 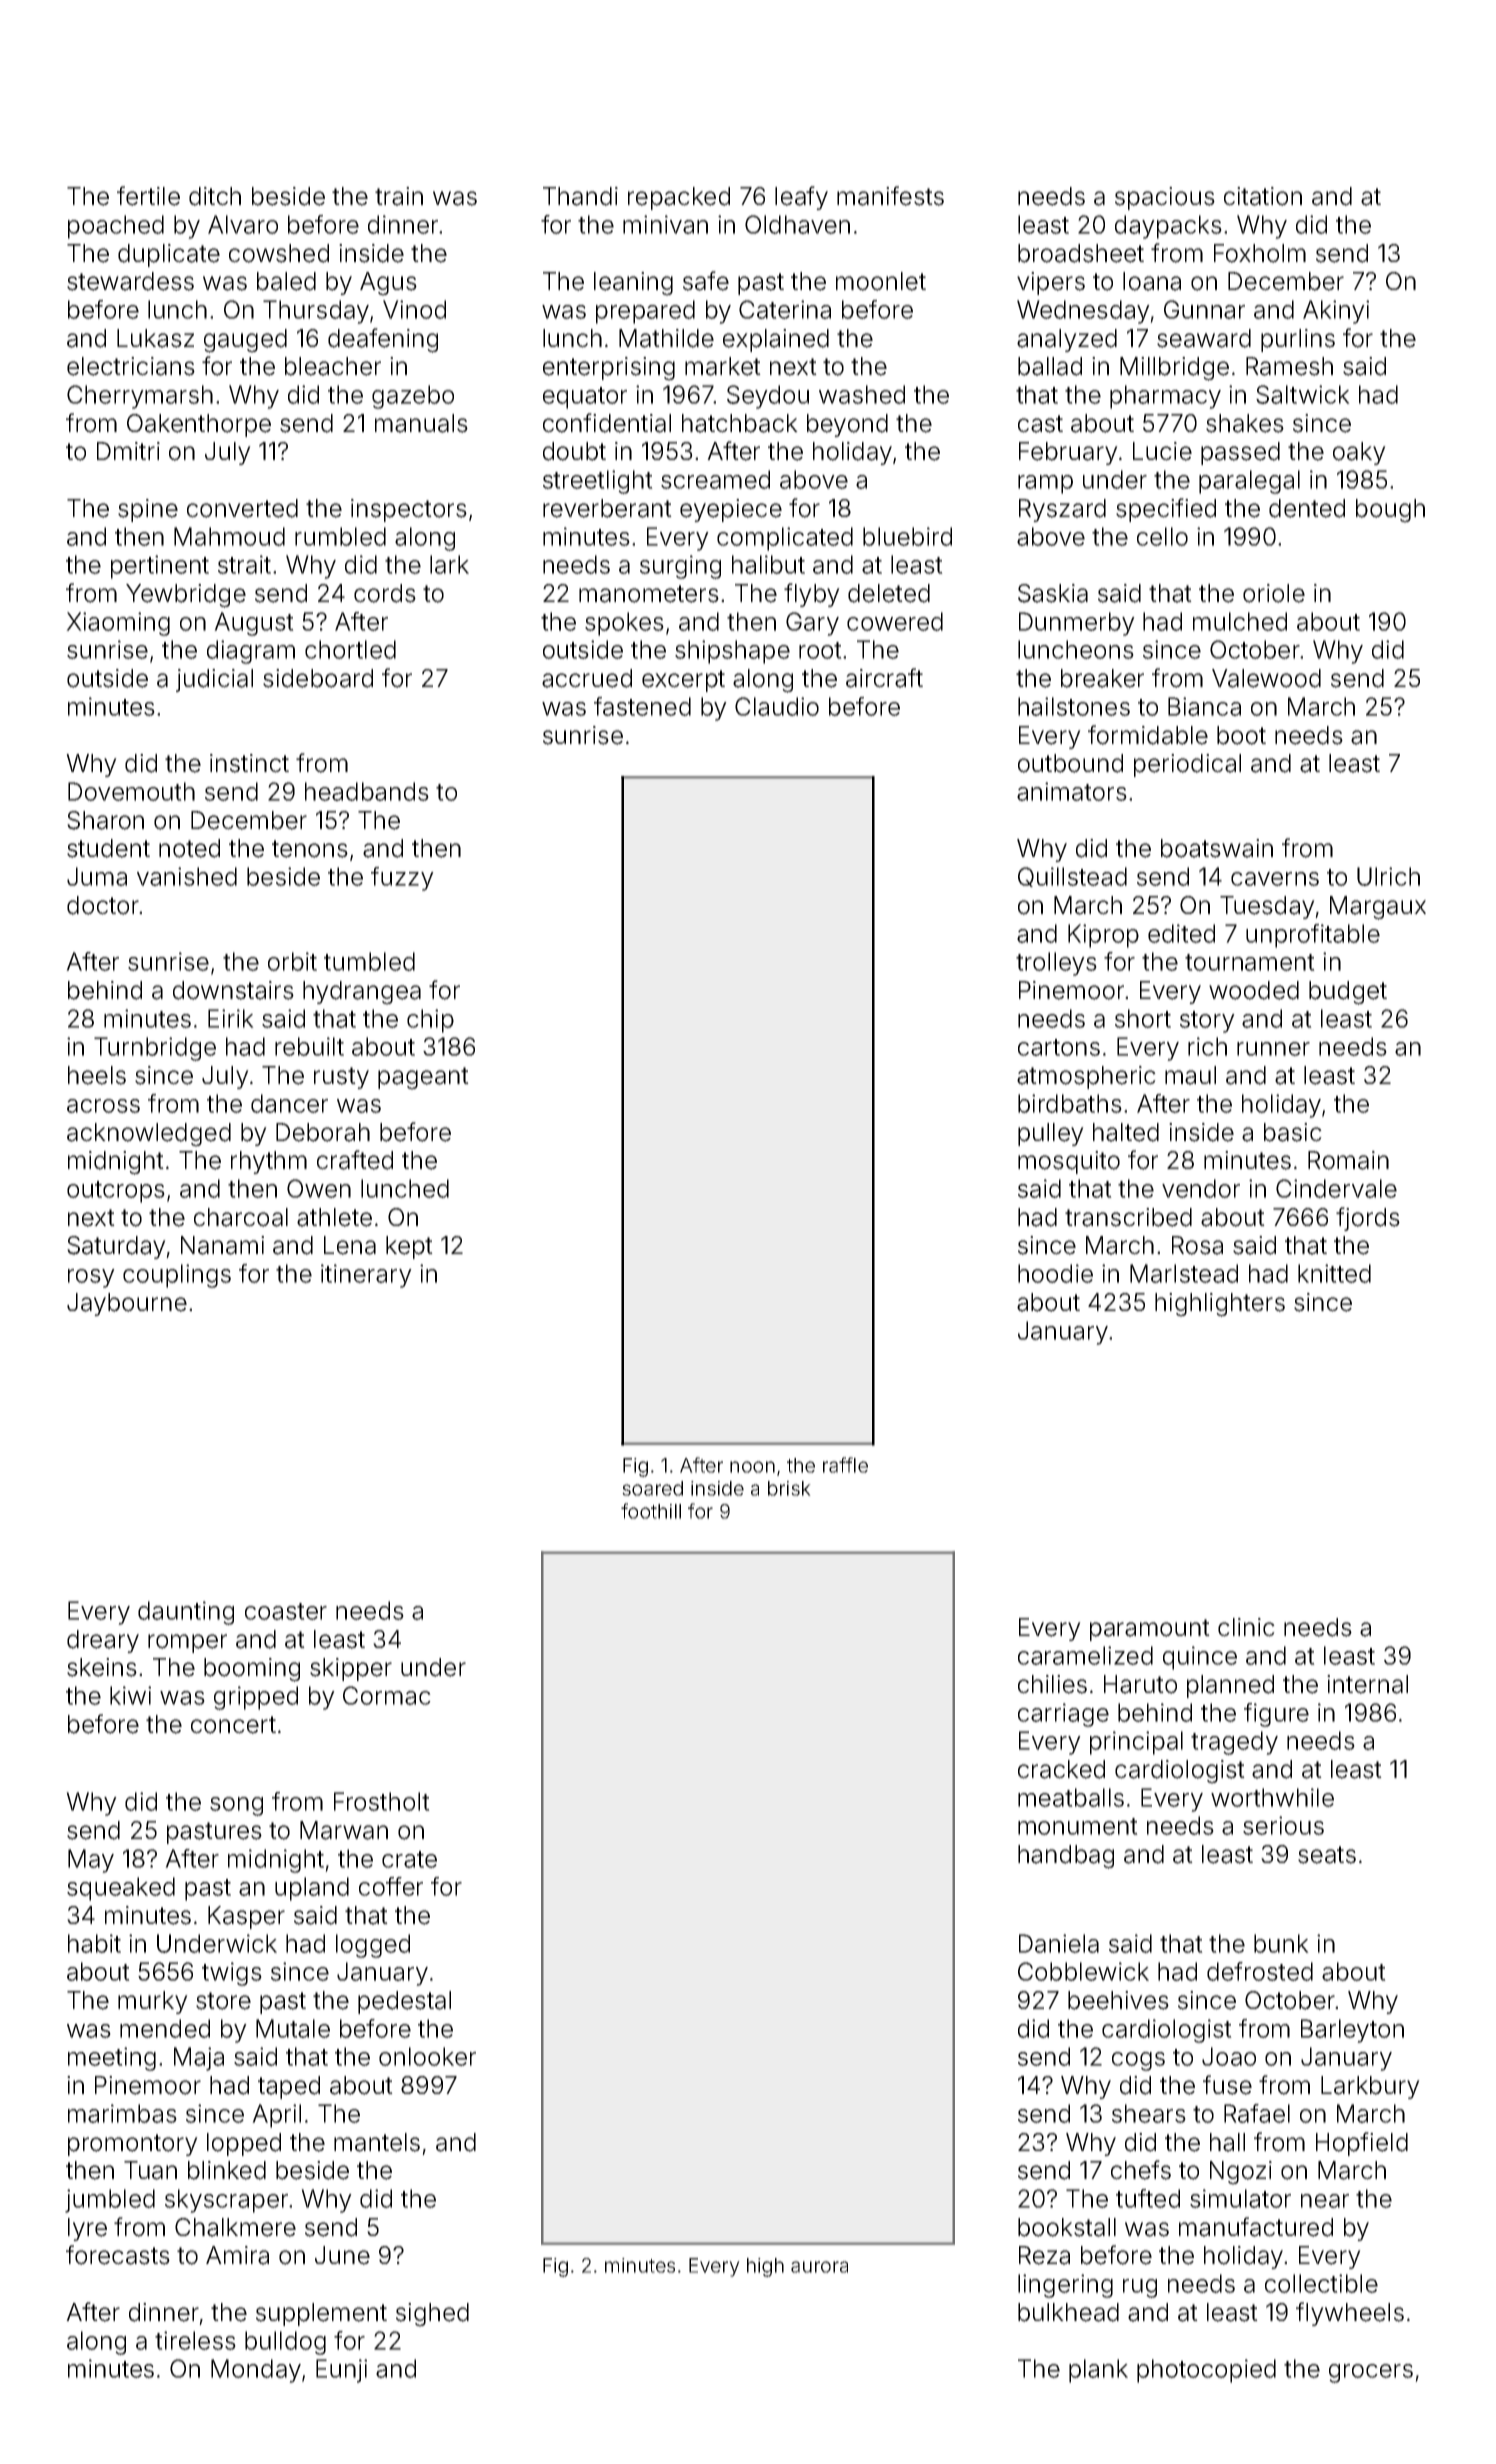 What do you see at coordinates (1068, 453) in the document?
I see `February` at bounding box center [1068, 453].
